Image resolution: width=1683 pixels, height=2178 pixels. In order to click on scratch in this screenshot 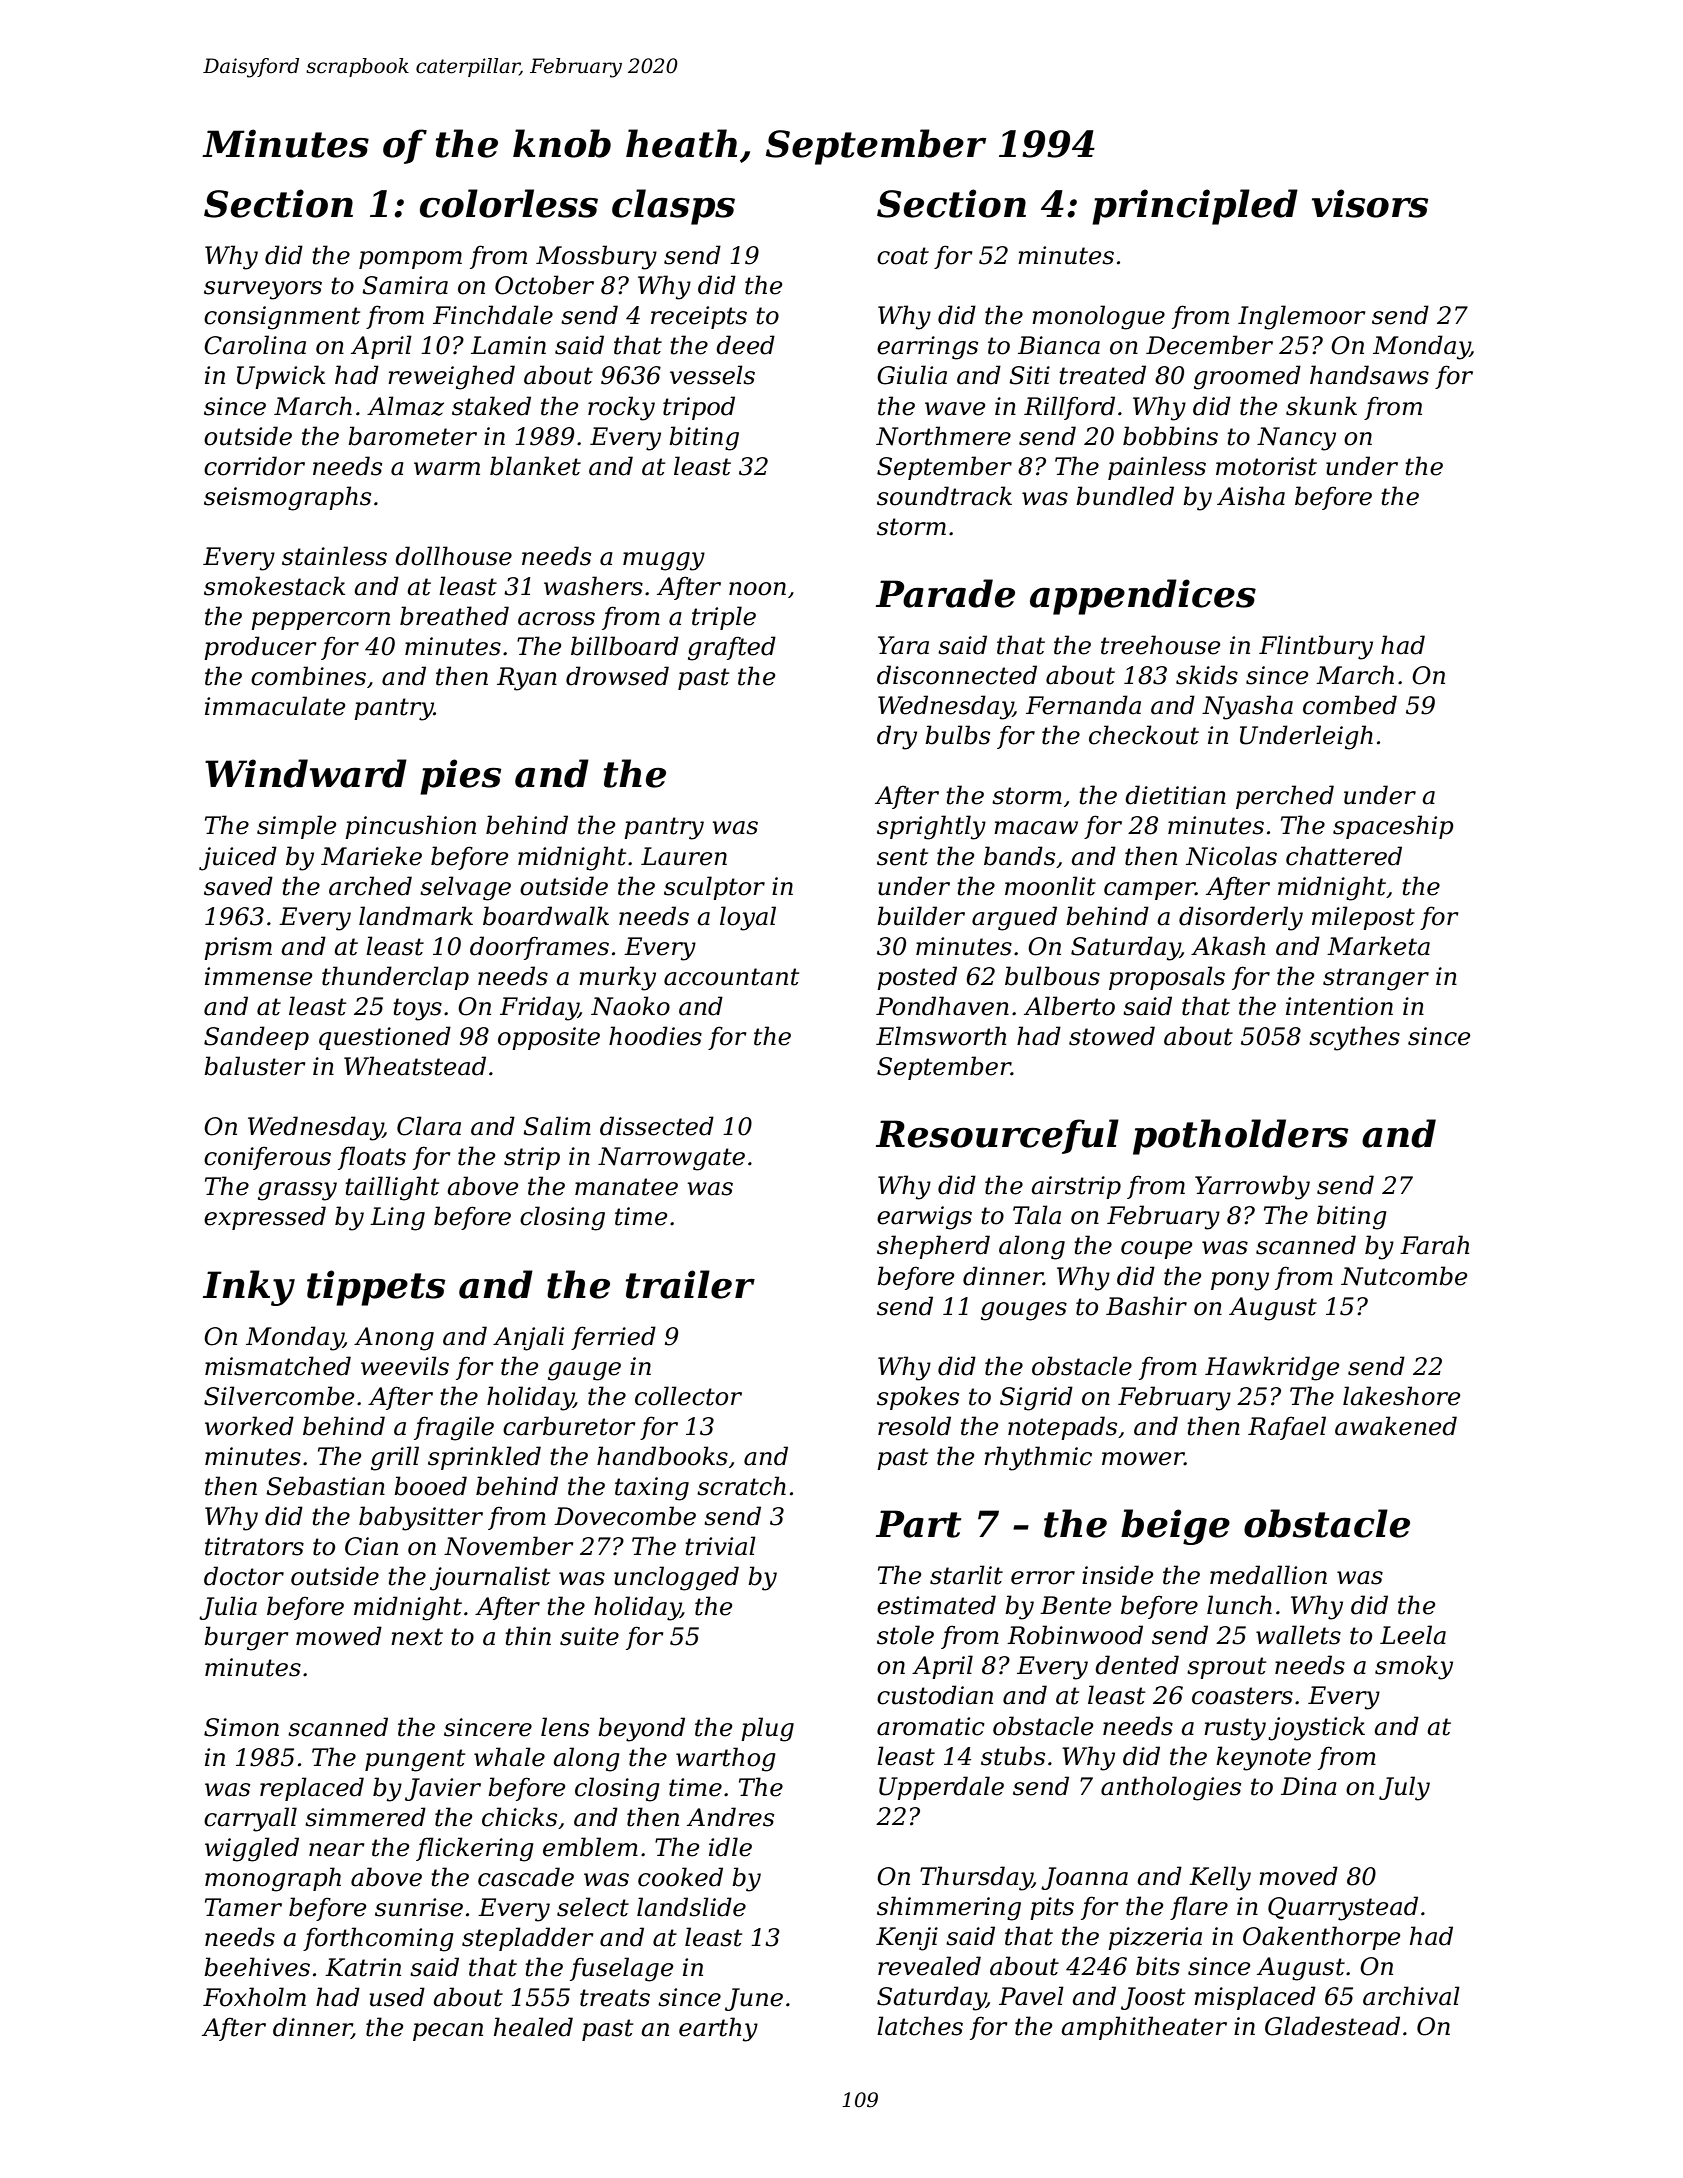, I will do `click(741, 1486)`.
